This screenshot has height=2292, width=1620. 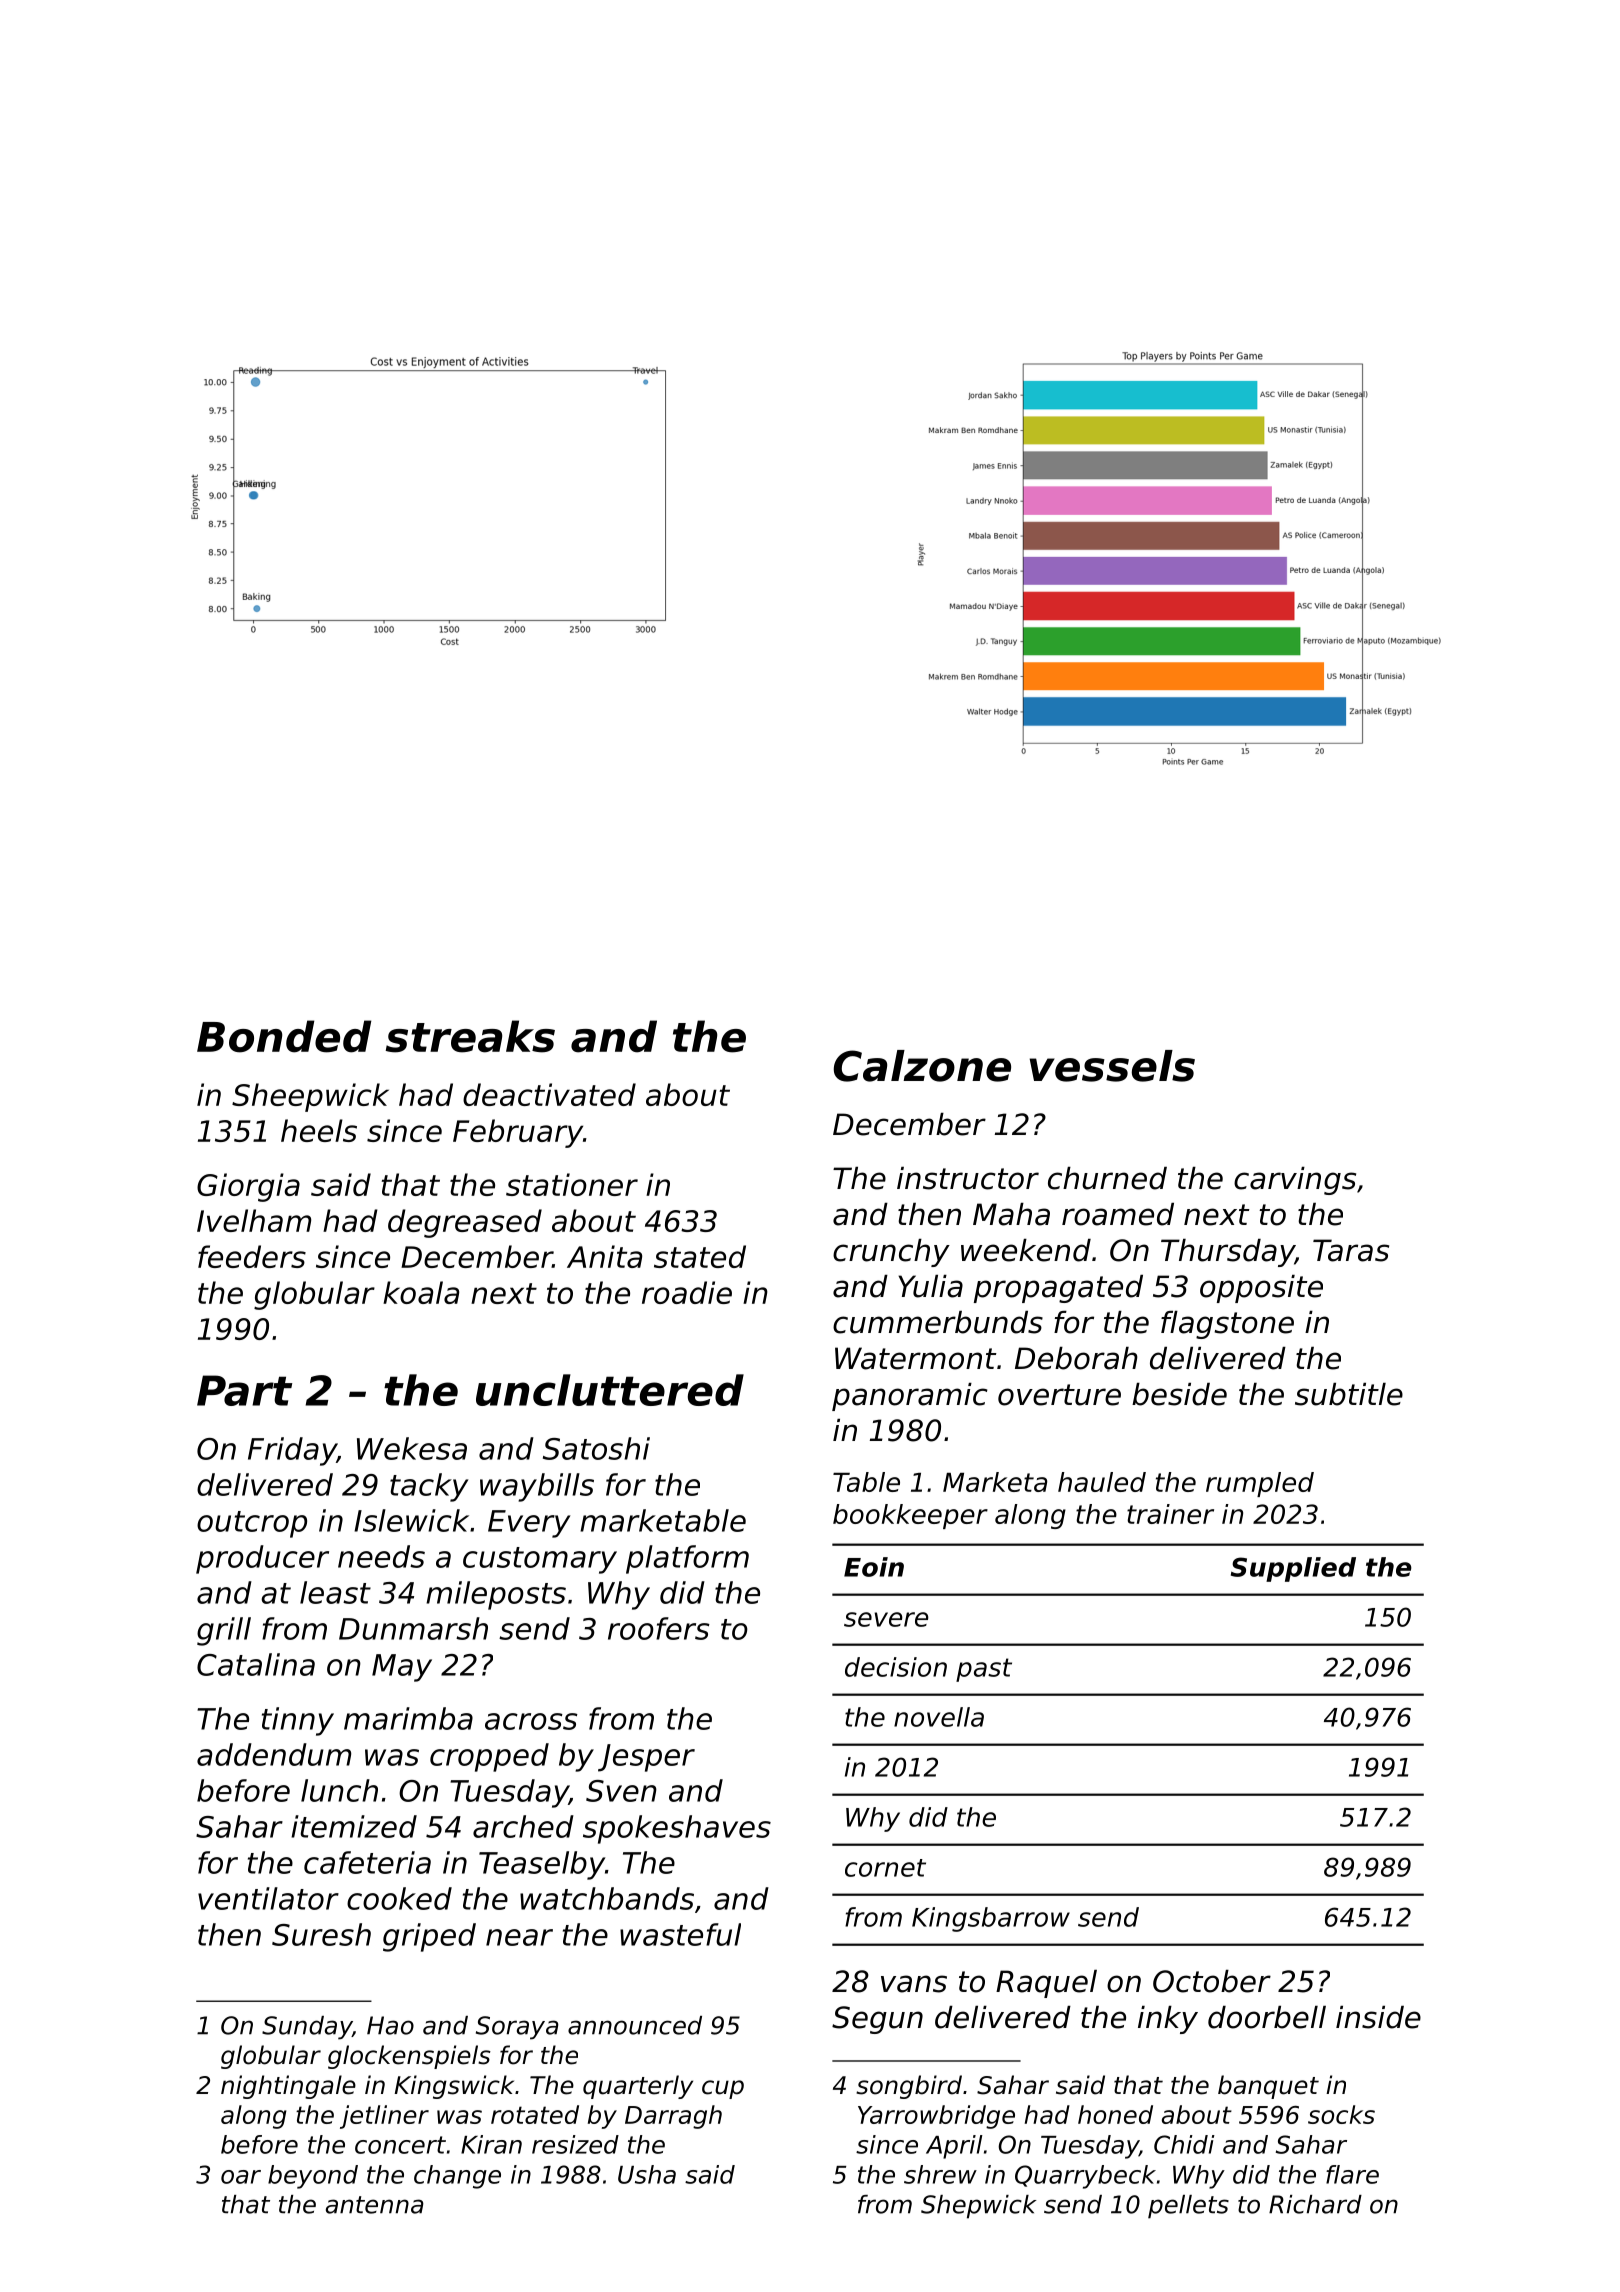 I want to click on Supplied, so click(x=1293, y=1569).
